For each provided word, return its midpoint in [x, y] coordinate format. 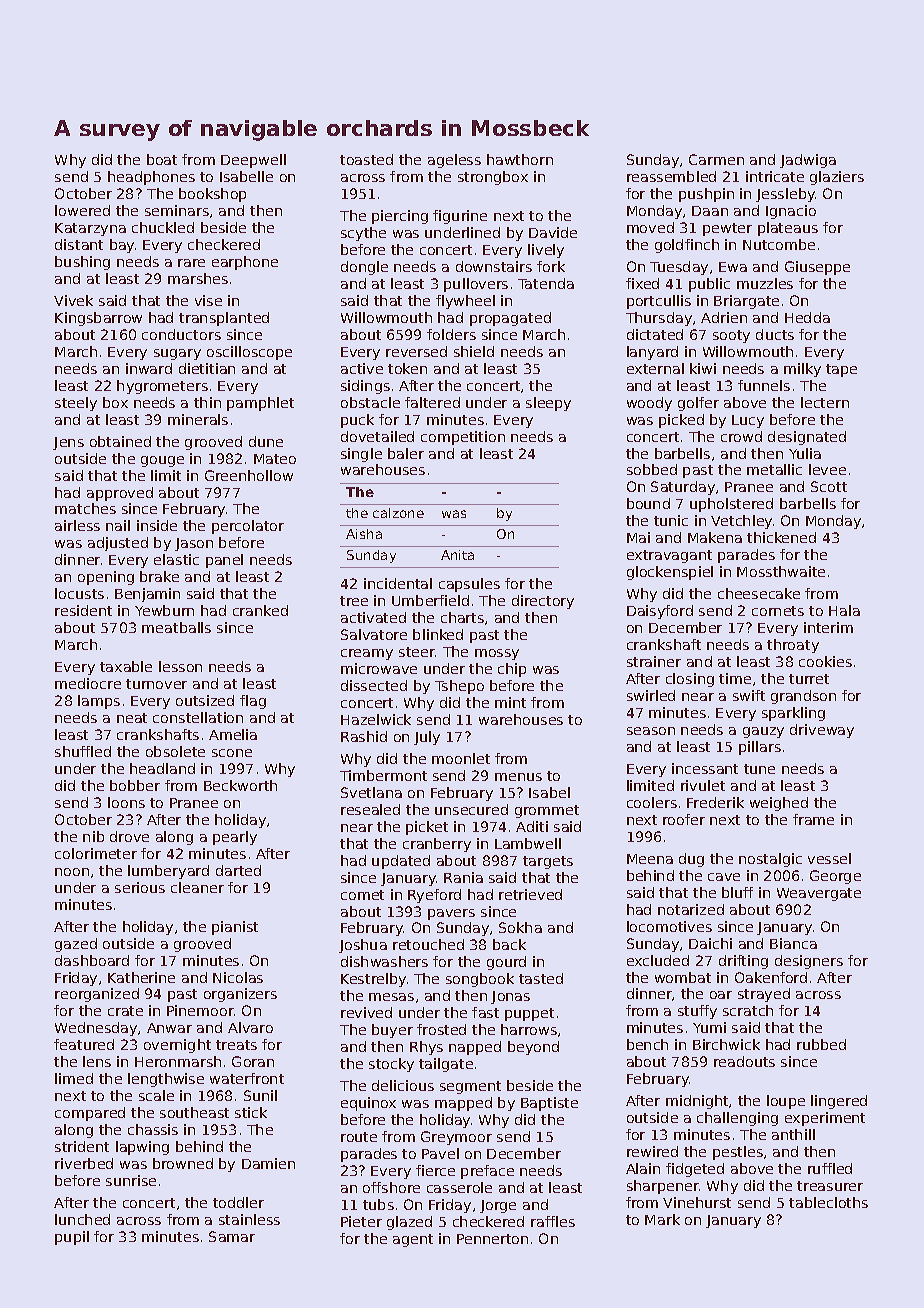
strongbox [493, 178]
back [509, 944]
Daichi [710, 943]
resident [83, 610]
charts [462, 617]
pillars [760, 748]
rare [191, 263]
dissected [374, 685]
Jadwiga [808, 161]
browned [183, 1163]
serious [140, 887]
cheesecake [759, 593]
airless [77, 525]
